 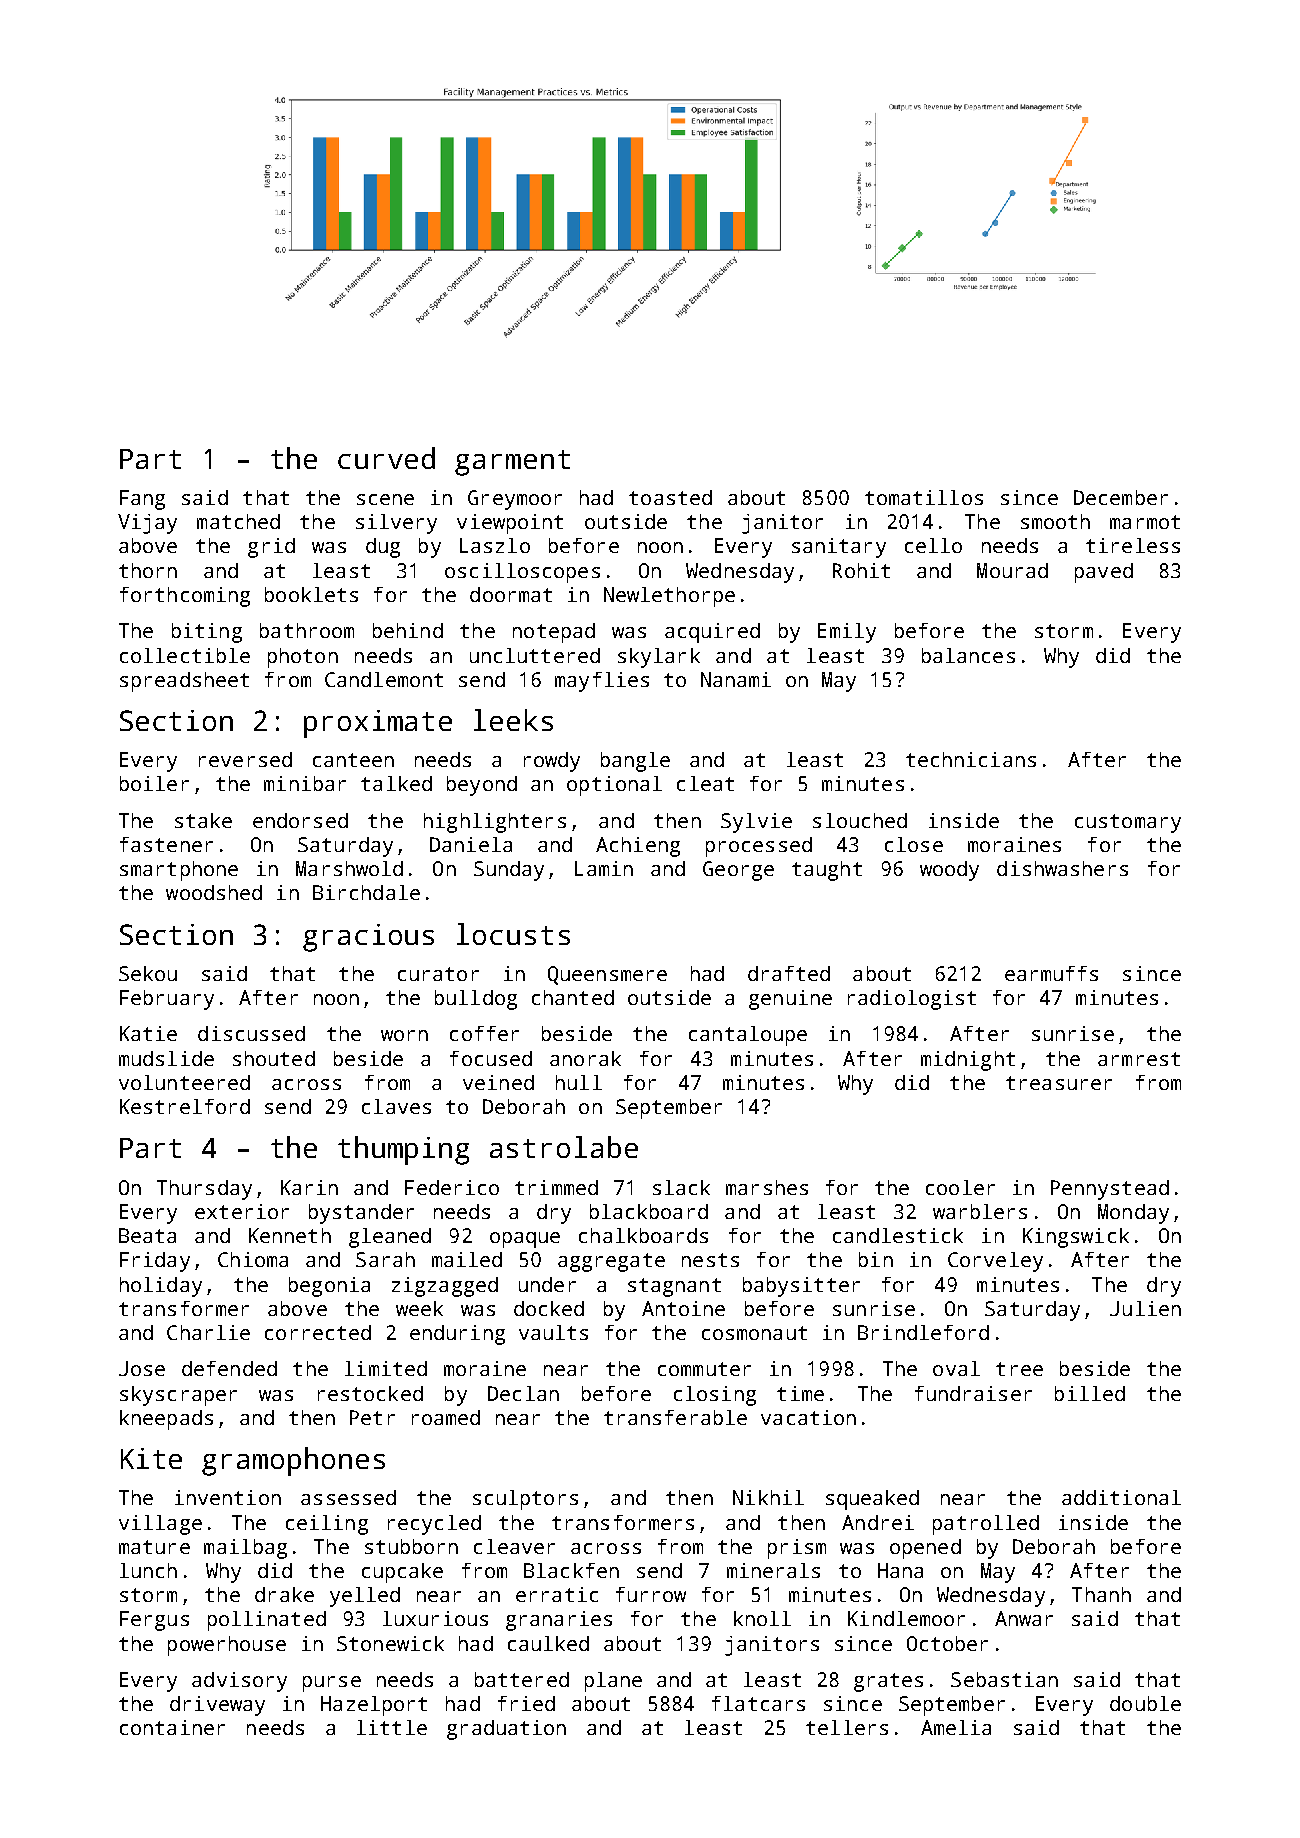 What do you see at coordinates (924, 497) in the screenshot?
I see `tomatillos` at bounding box center [924, 497].
